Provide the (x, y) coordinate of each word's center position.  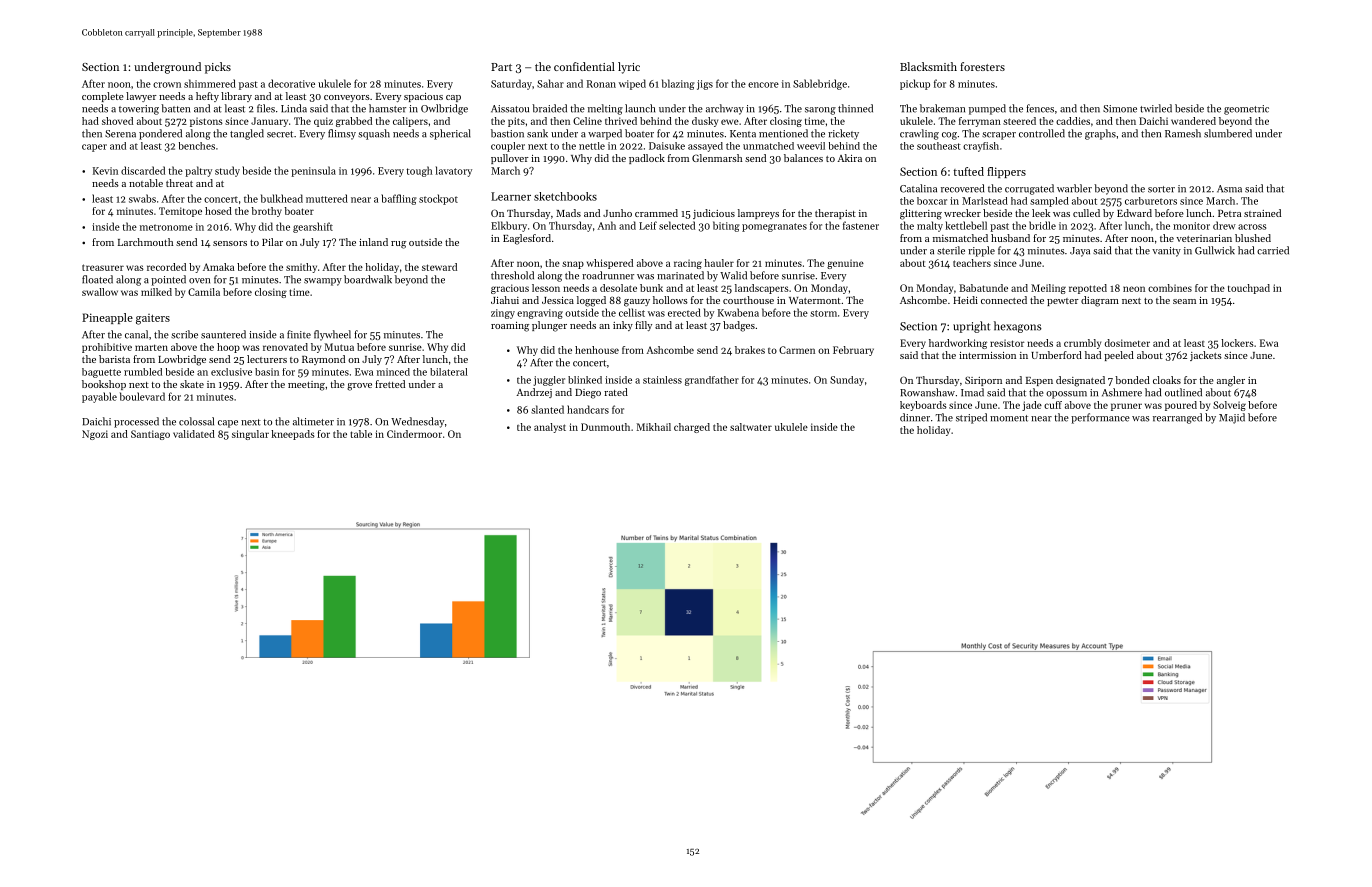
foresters (982, 66)
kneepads (293, 435)
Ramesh (1183, 133)
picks (218, 68)
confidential (584, 66)
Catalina (918, 188)
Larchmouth (145, 242)
